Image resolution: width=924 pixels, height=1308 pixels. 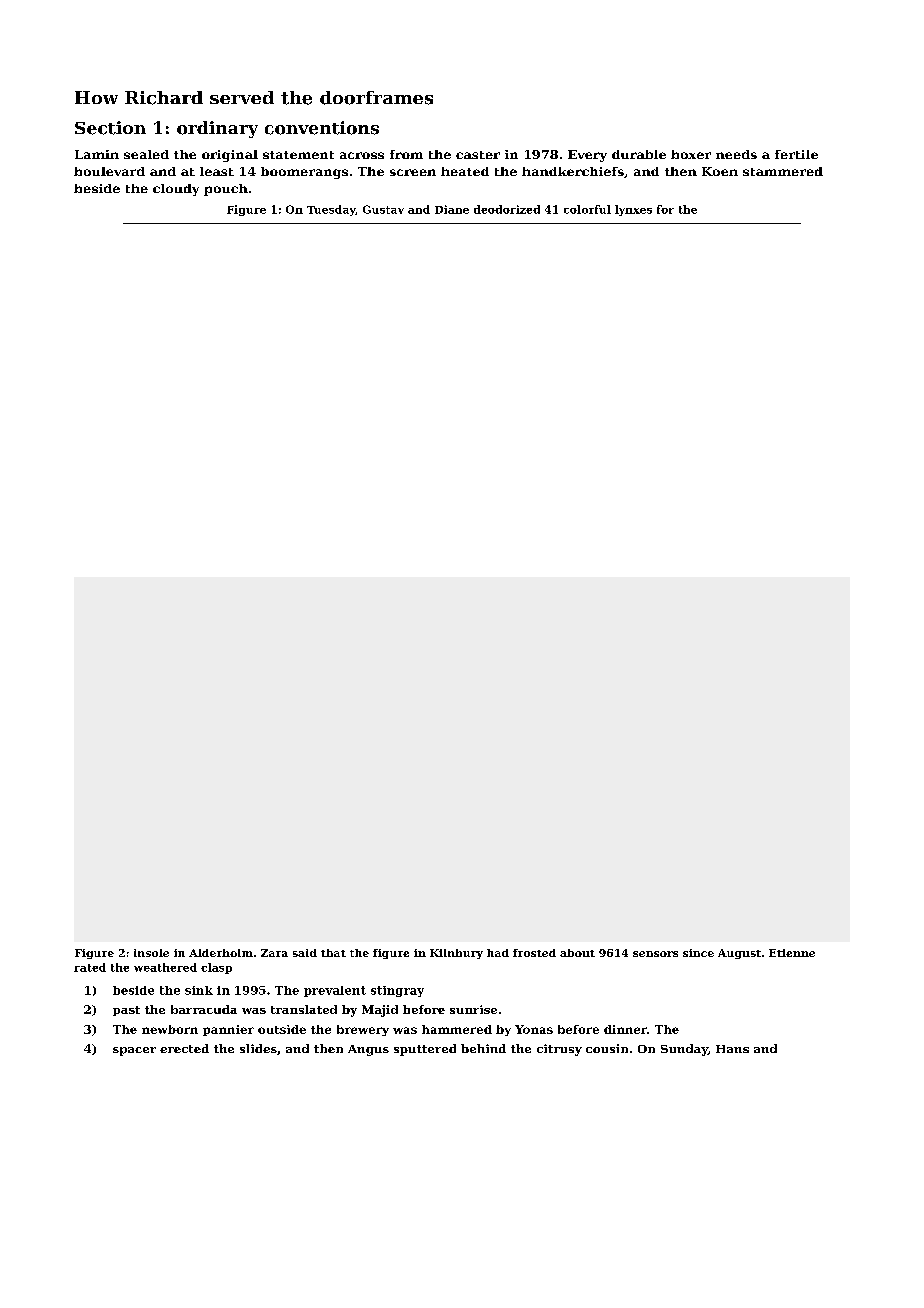 I want to click on lynxes, so click(x=633, y=210).
